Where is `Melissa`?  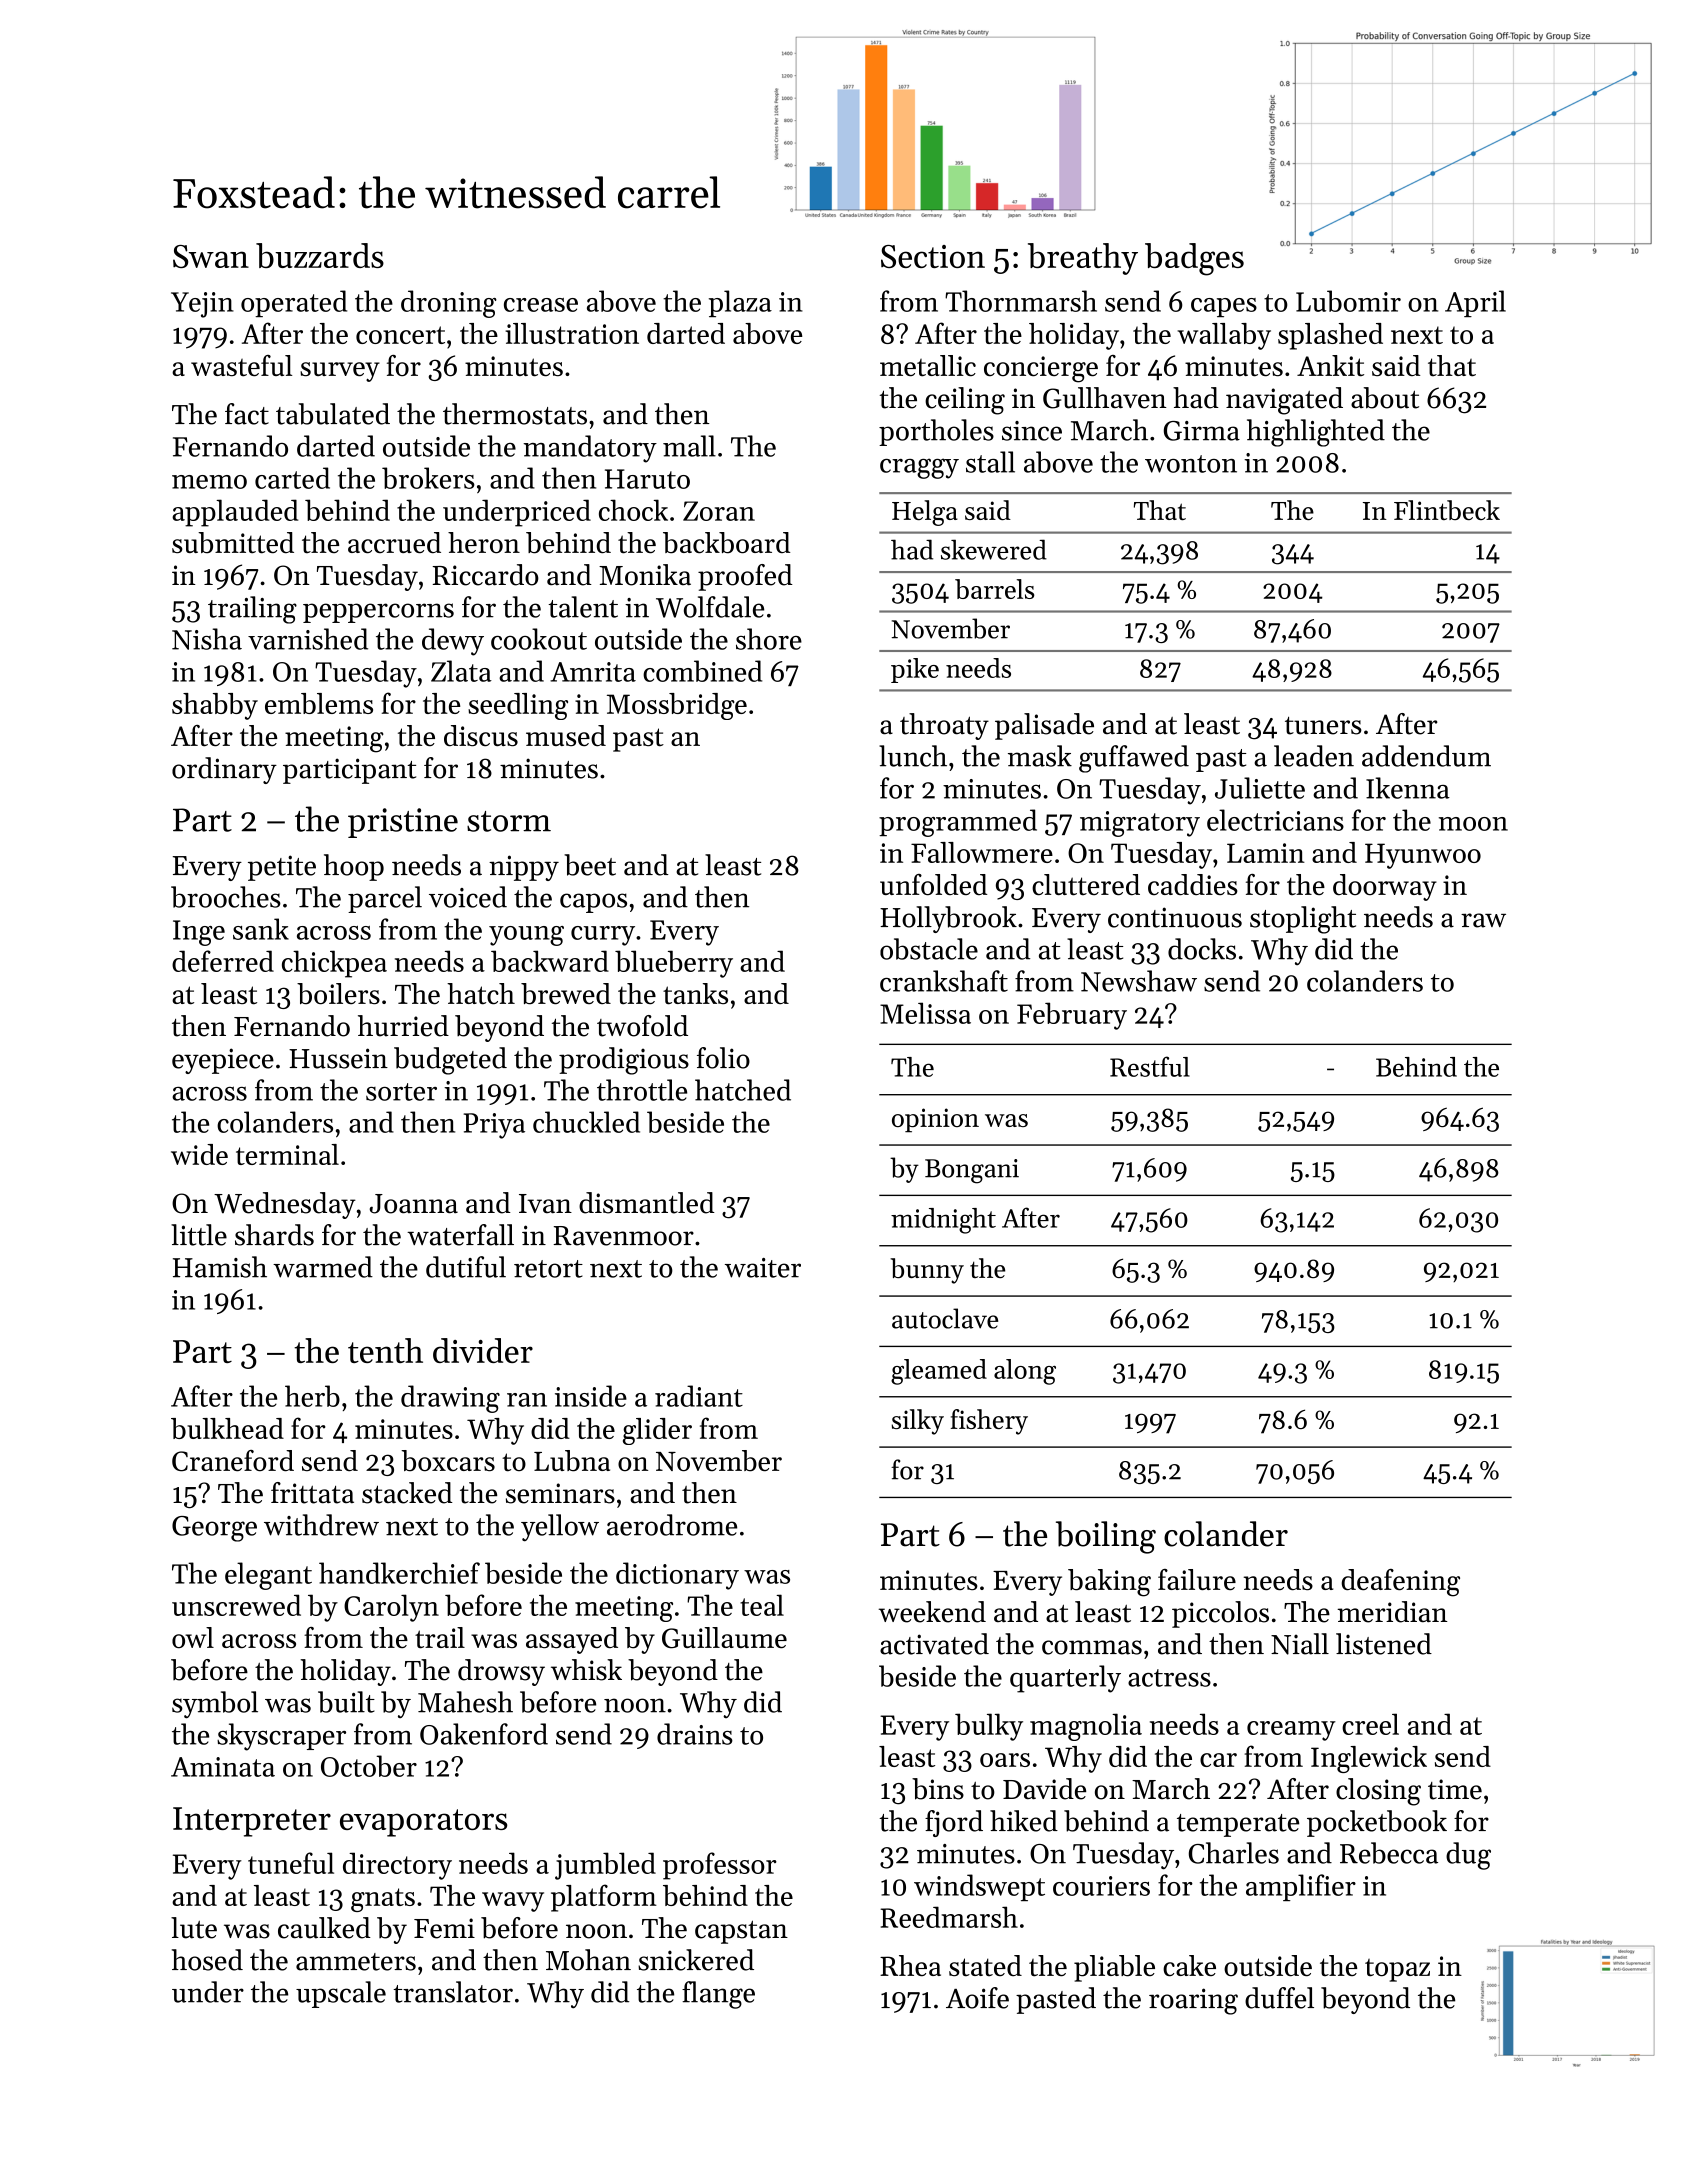 Melissa is located at coordinates (925, 1013).
